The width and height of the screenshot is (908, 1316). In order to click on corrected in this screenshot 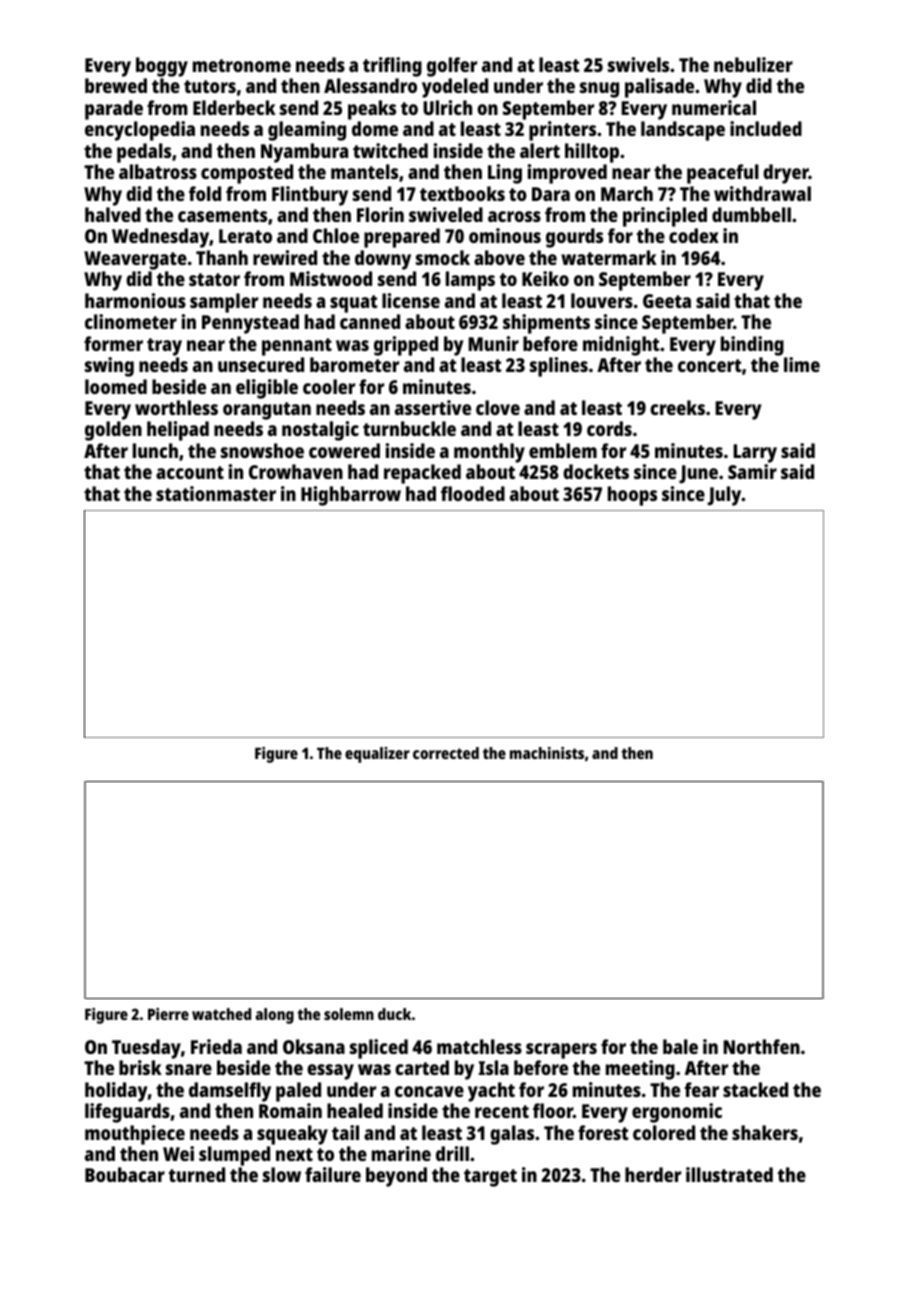, I will do `click(446, 753)`.
